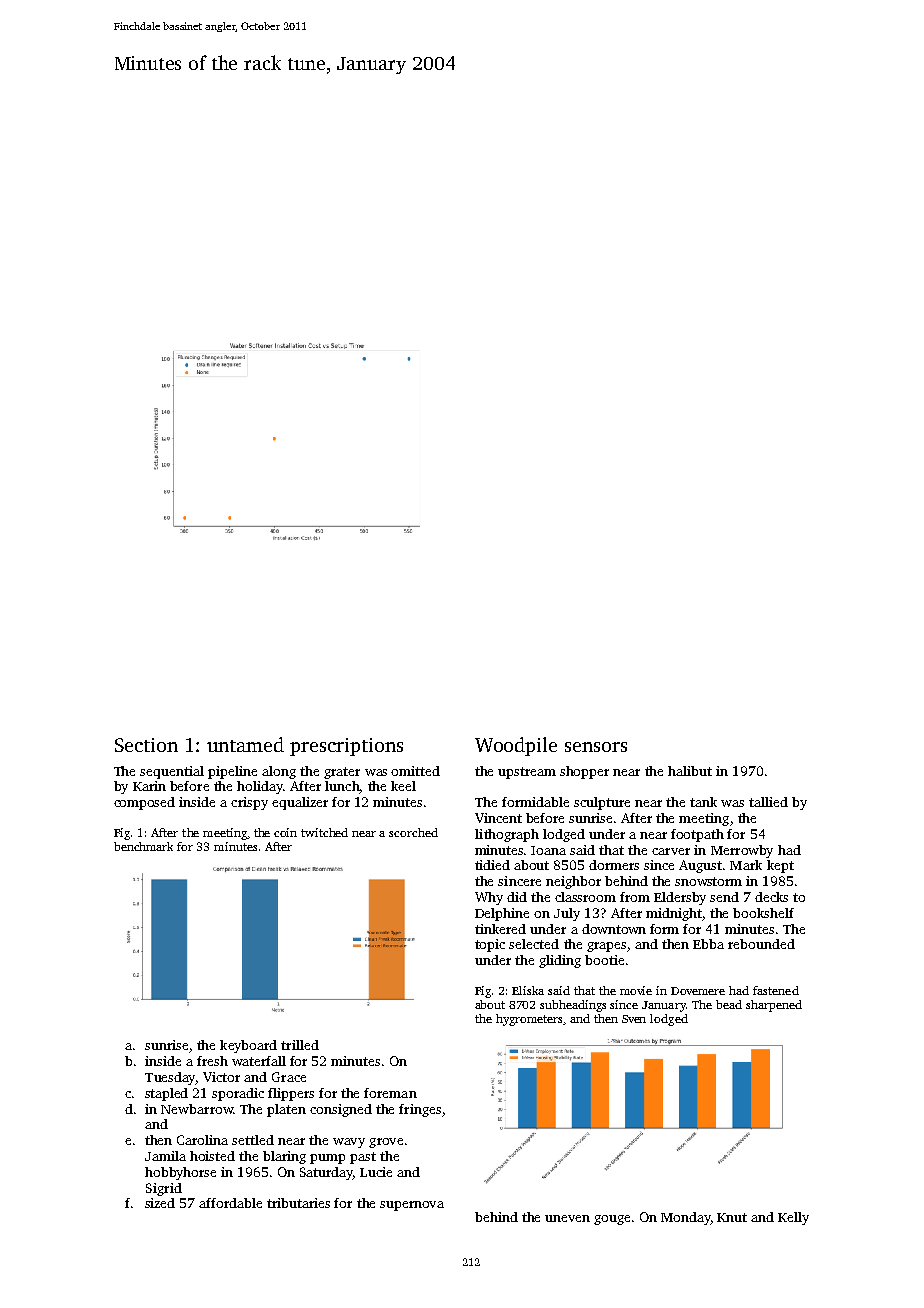 The image size is (924, 1308). What do you see at coordinates (248, 1046) in the page?
I see `keyboard` at bounding box center [248, 1046].
